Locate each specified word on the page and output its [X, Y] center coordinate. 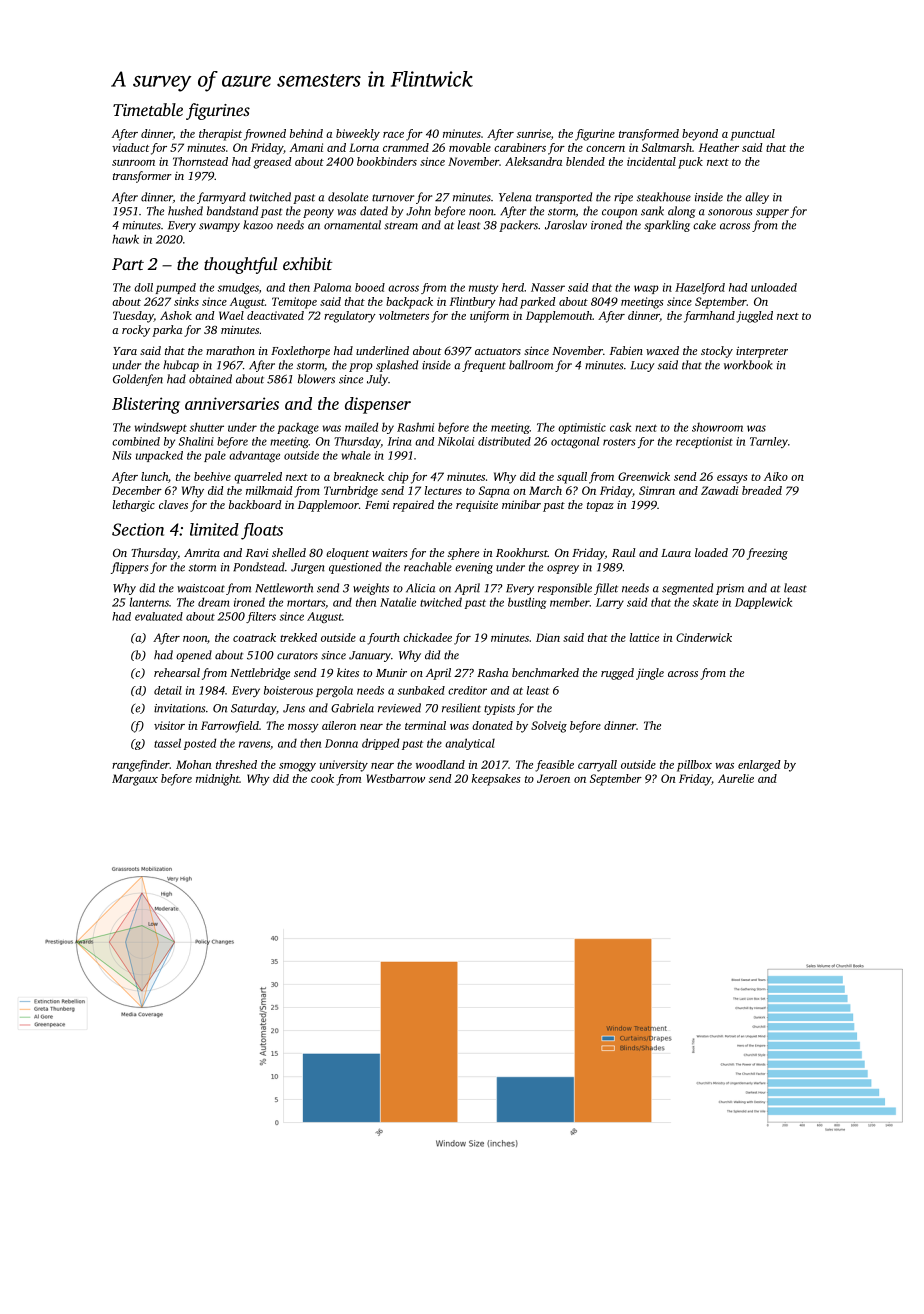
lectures [443, 490]
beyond [700, 135]
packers [518, 226]
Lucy [642, 366]
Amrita [202, 553]
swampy [219, 227]
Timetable [148, 109]
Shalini [196, 441]
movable [470, 147]
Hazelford [700, 288]
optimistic [582, 428]
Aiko [776, 476]
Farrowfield [230, 727]
